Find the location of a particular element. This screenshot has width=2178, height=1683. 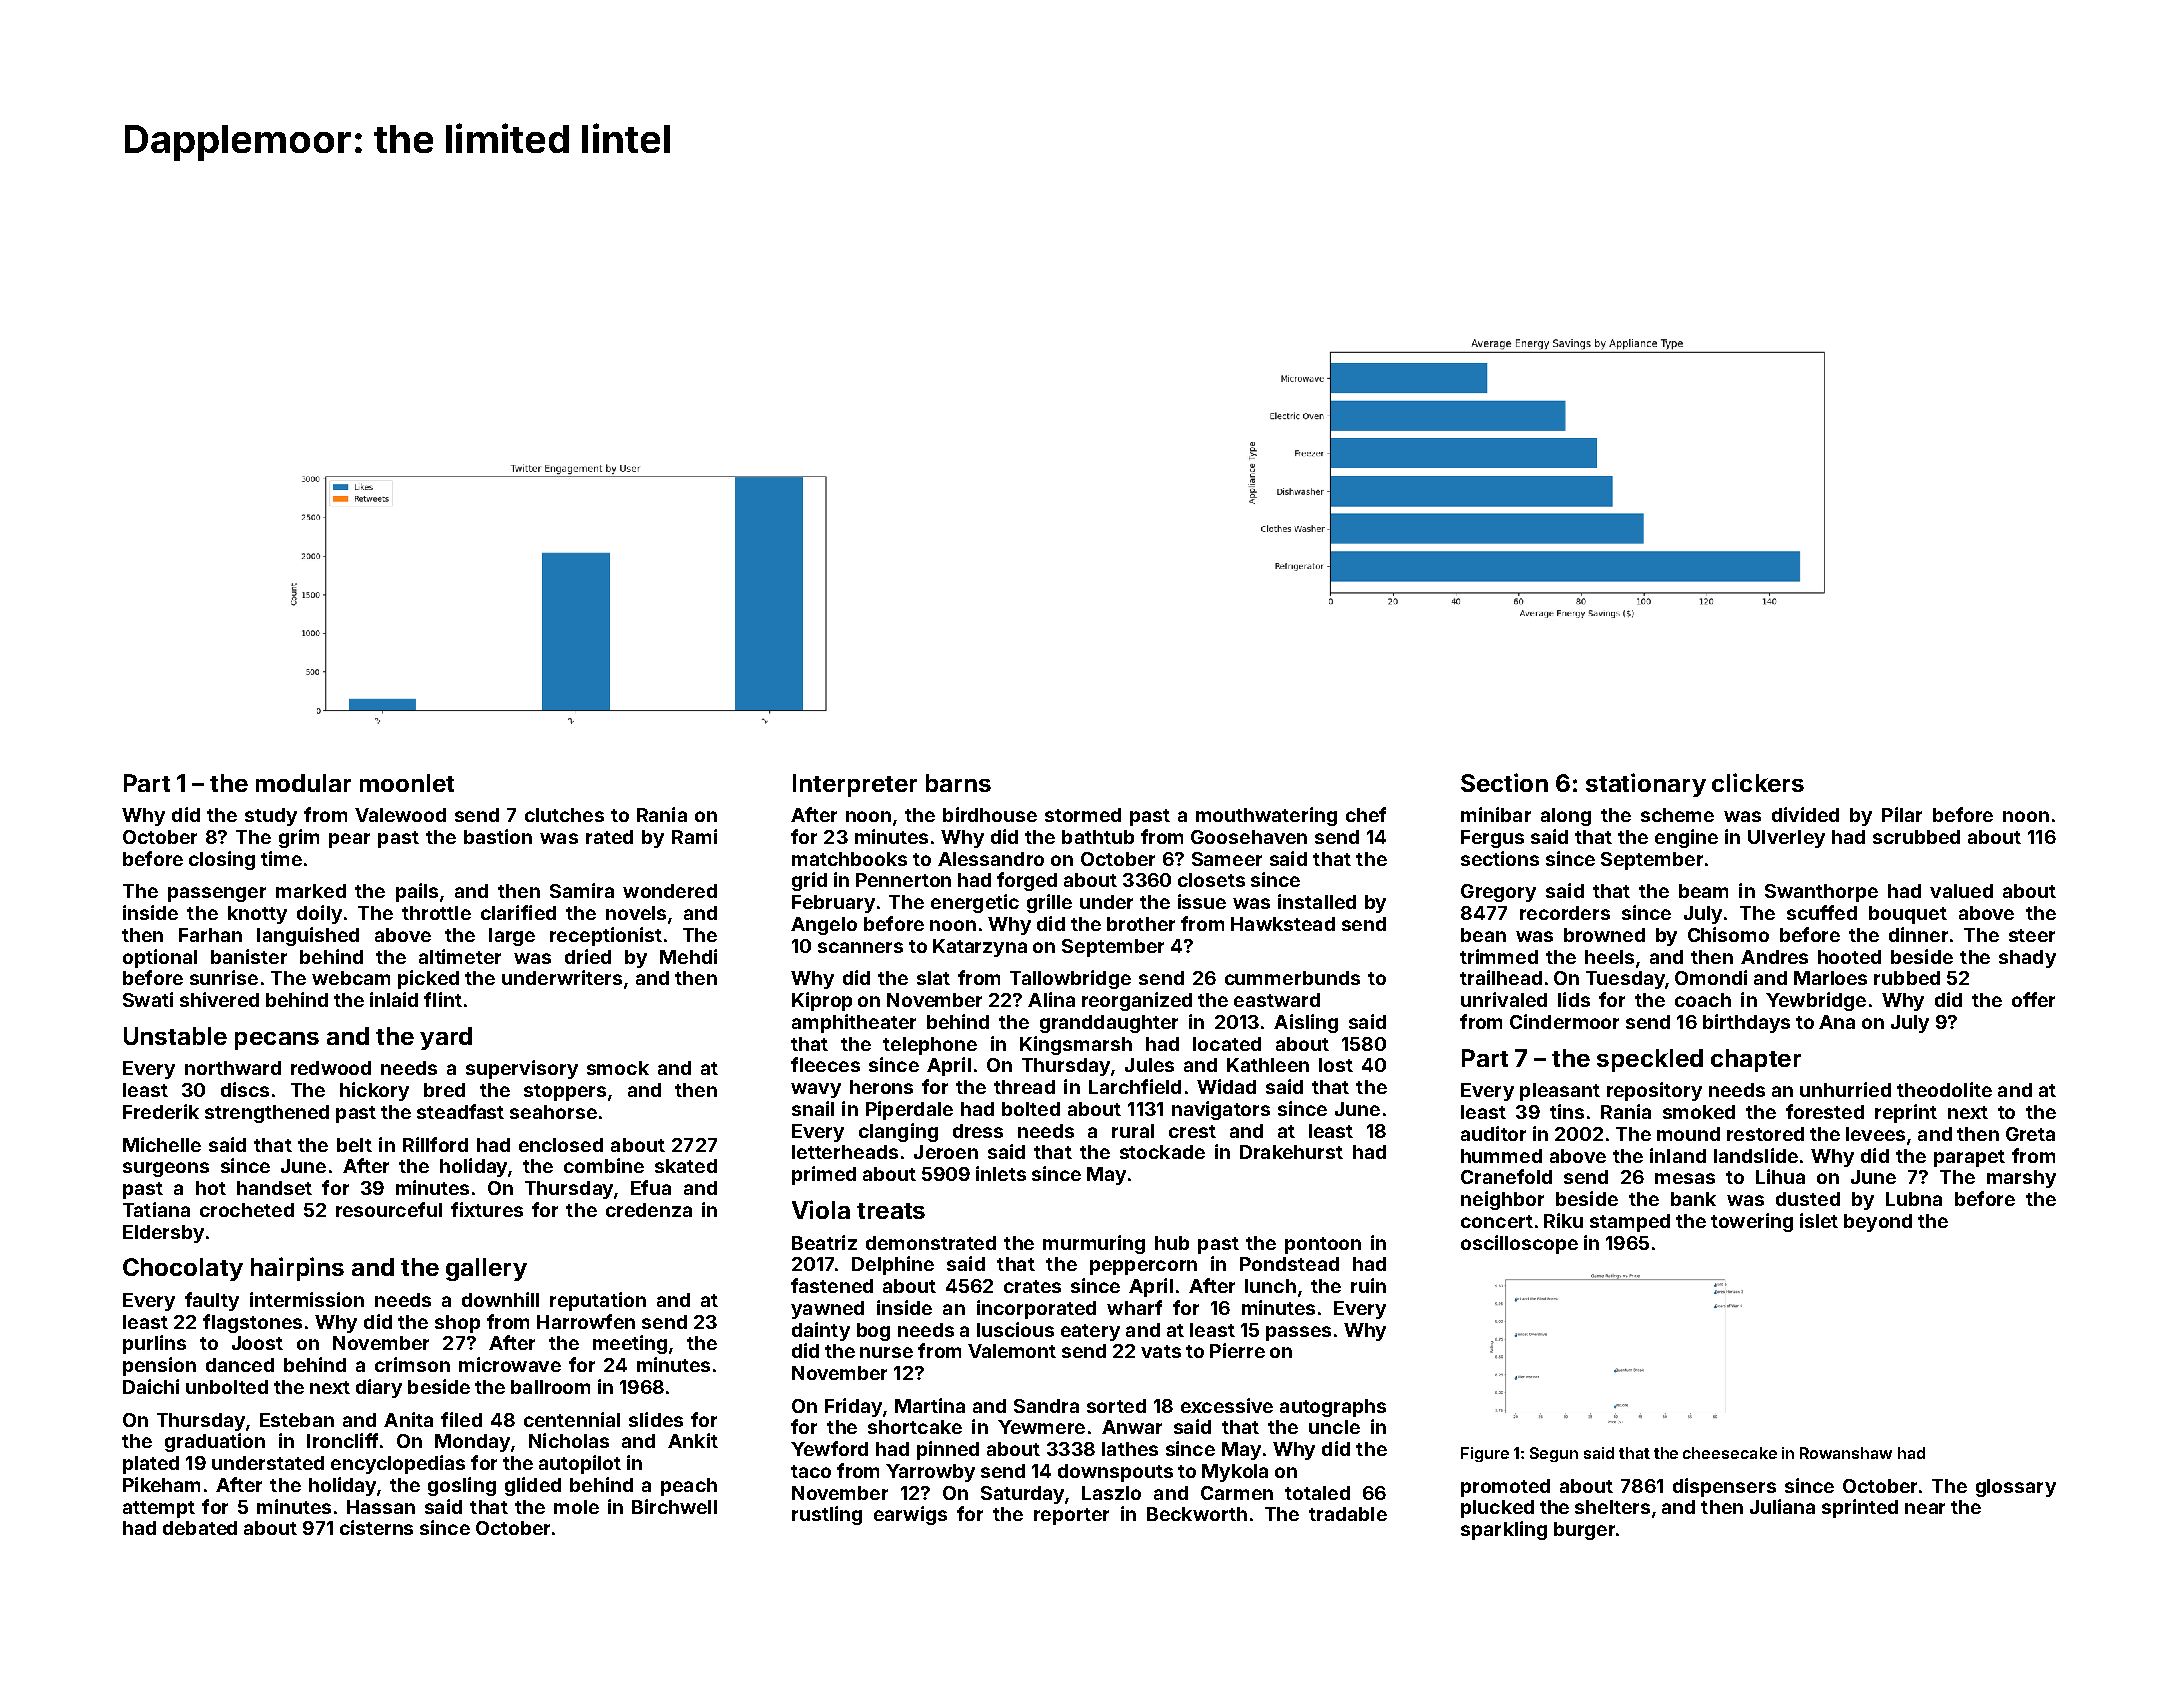

grim is located at coordinates (299, 838).
